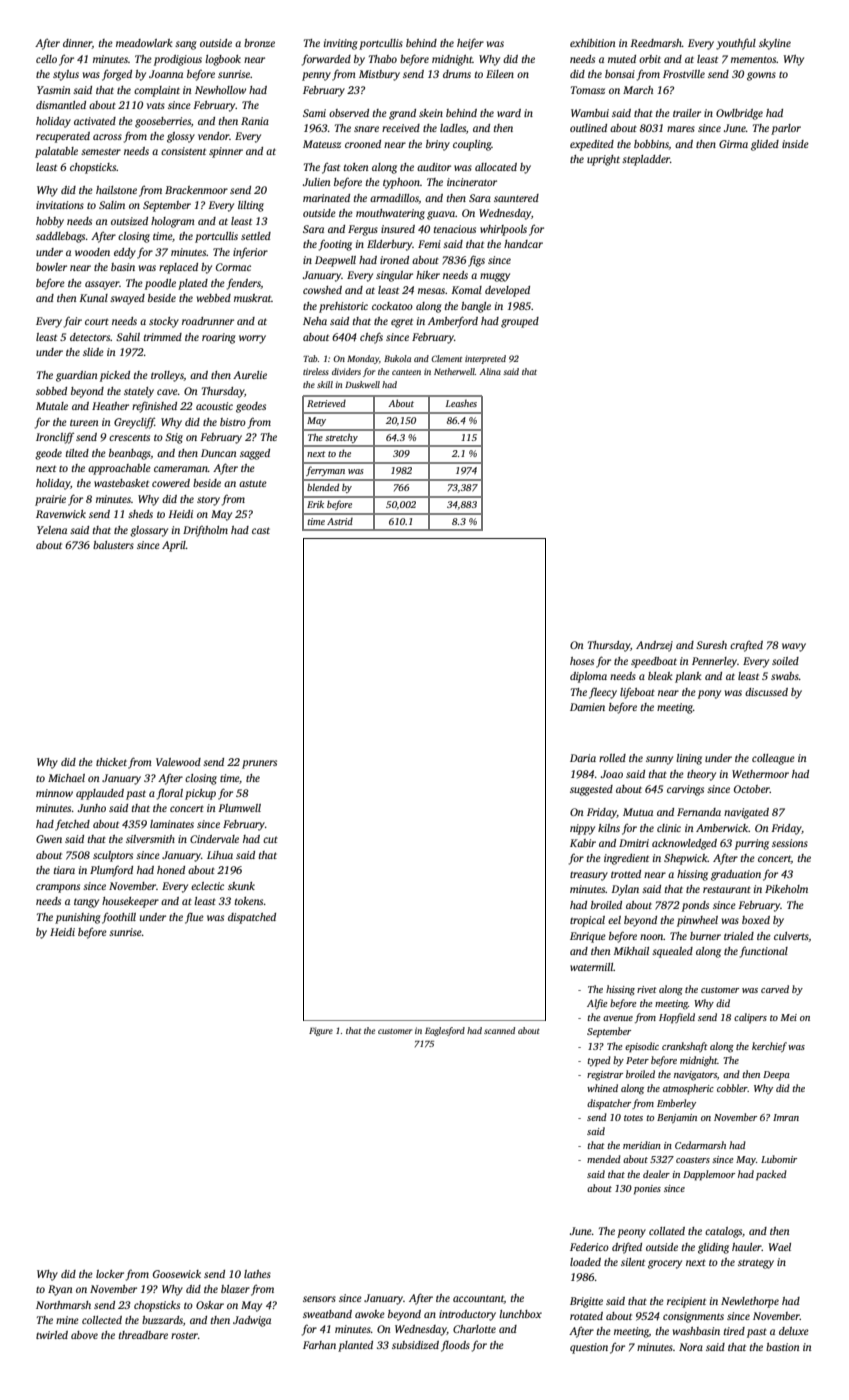 The width and height of the image is (849, 1400). Describe the element at coordinates (587, 707) in the image. I see `Damien` at that location.
